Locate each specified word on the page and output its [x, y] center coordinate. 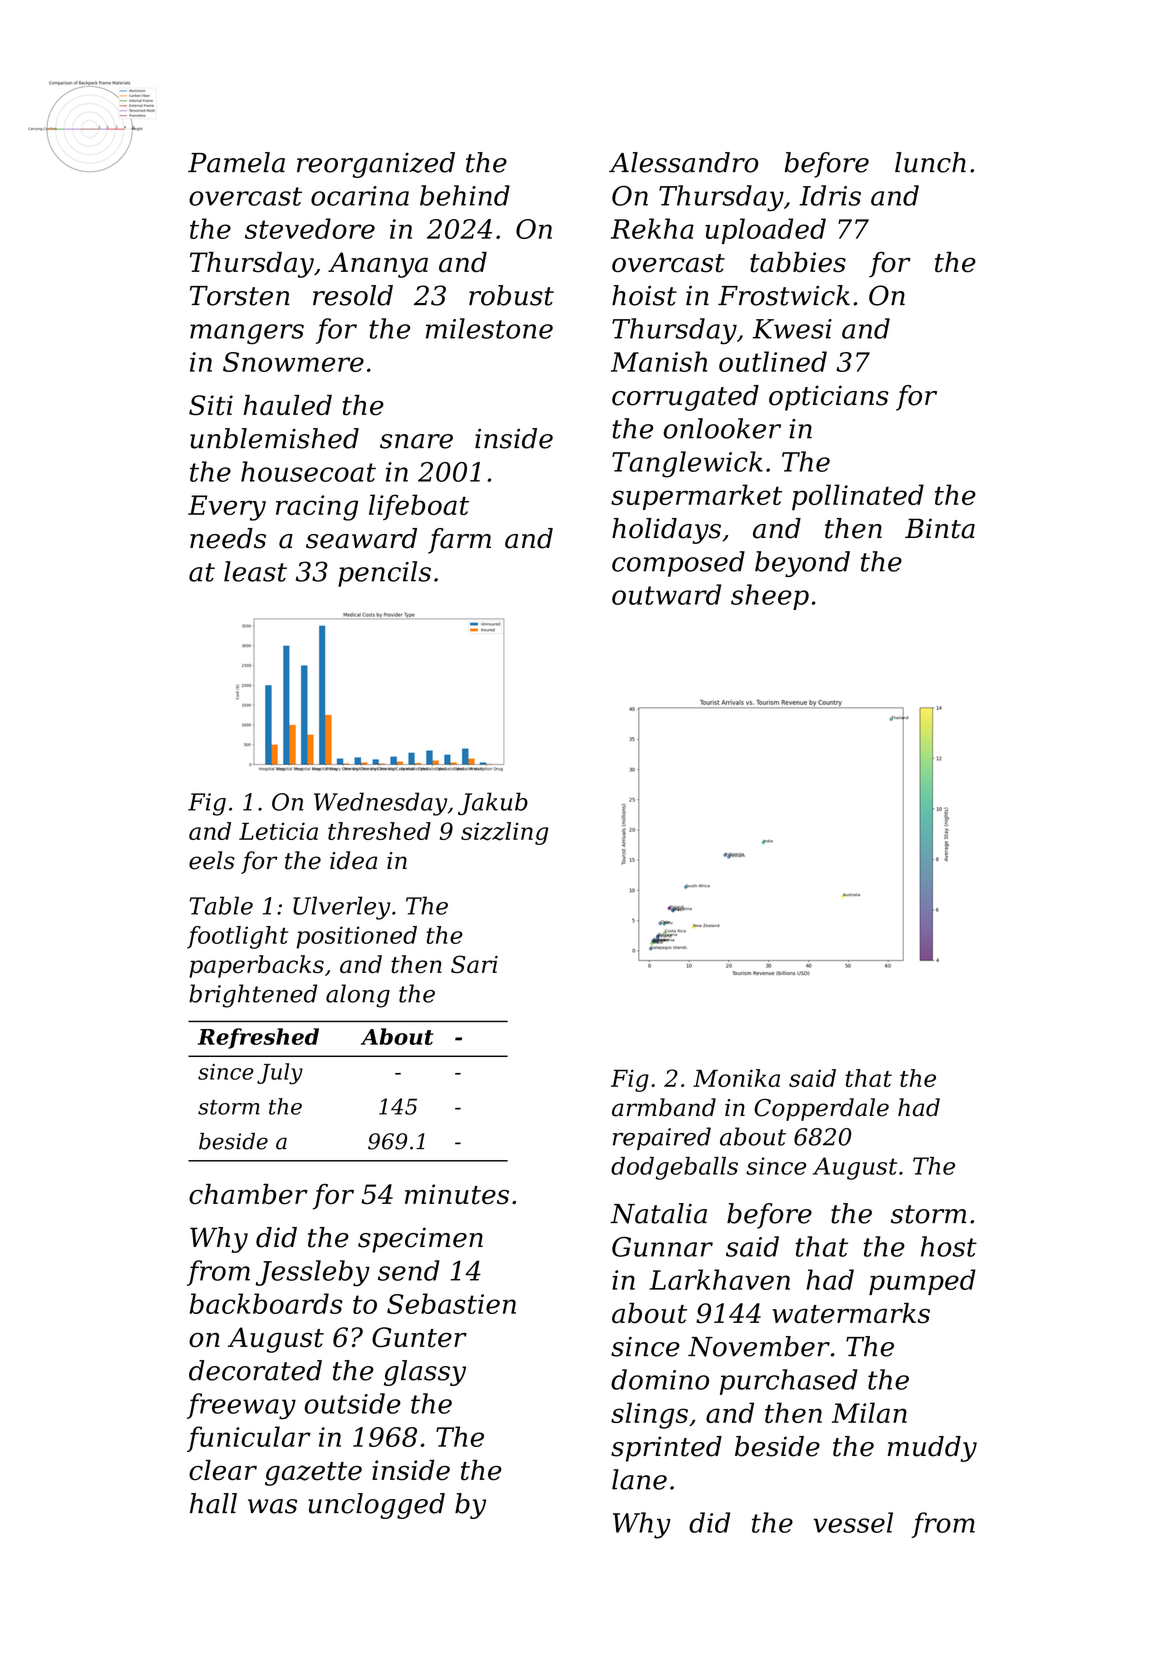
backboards [266, 1303]
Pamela [236, 162]
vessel [853, 1522]
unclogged [376, 1506]
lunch [930, 162]
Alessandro [684, 162]
